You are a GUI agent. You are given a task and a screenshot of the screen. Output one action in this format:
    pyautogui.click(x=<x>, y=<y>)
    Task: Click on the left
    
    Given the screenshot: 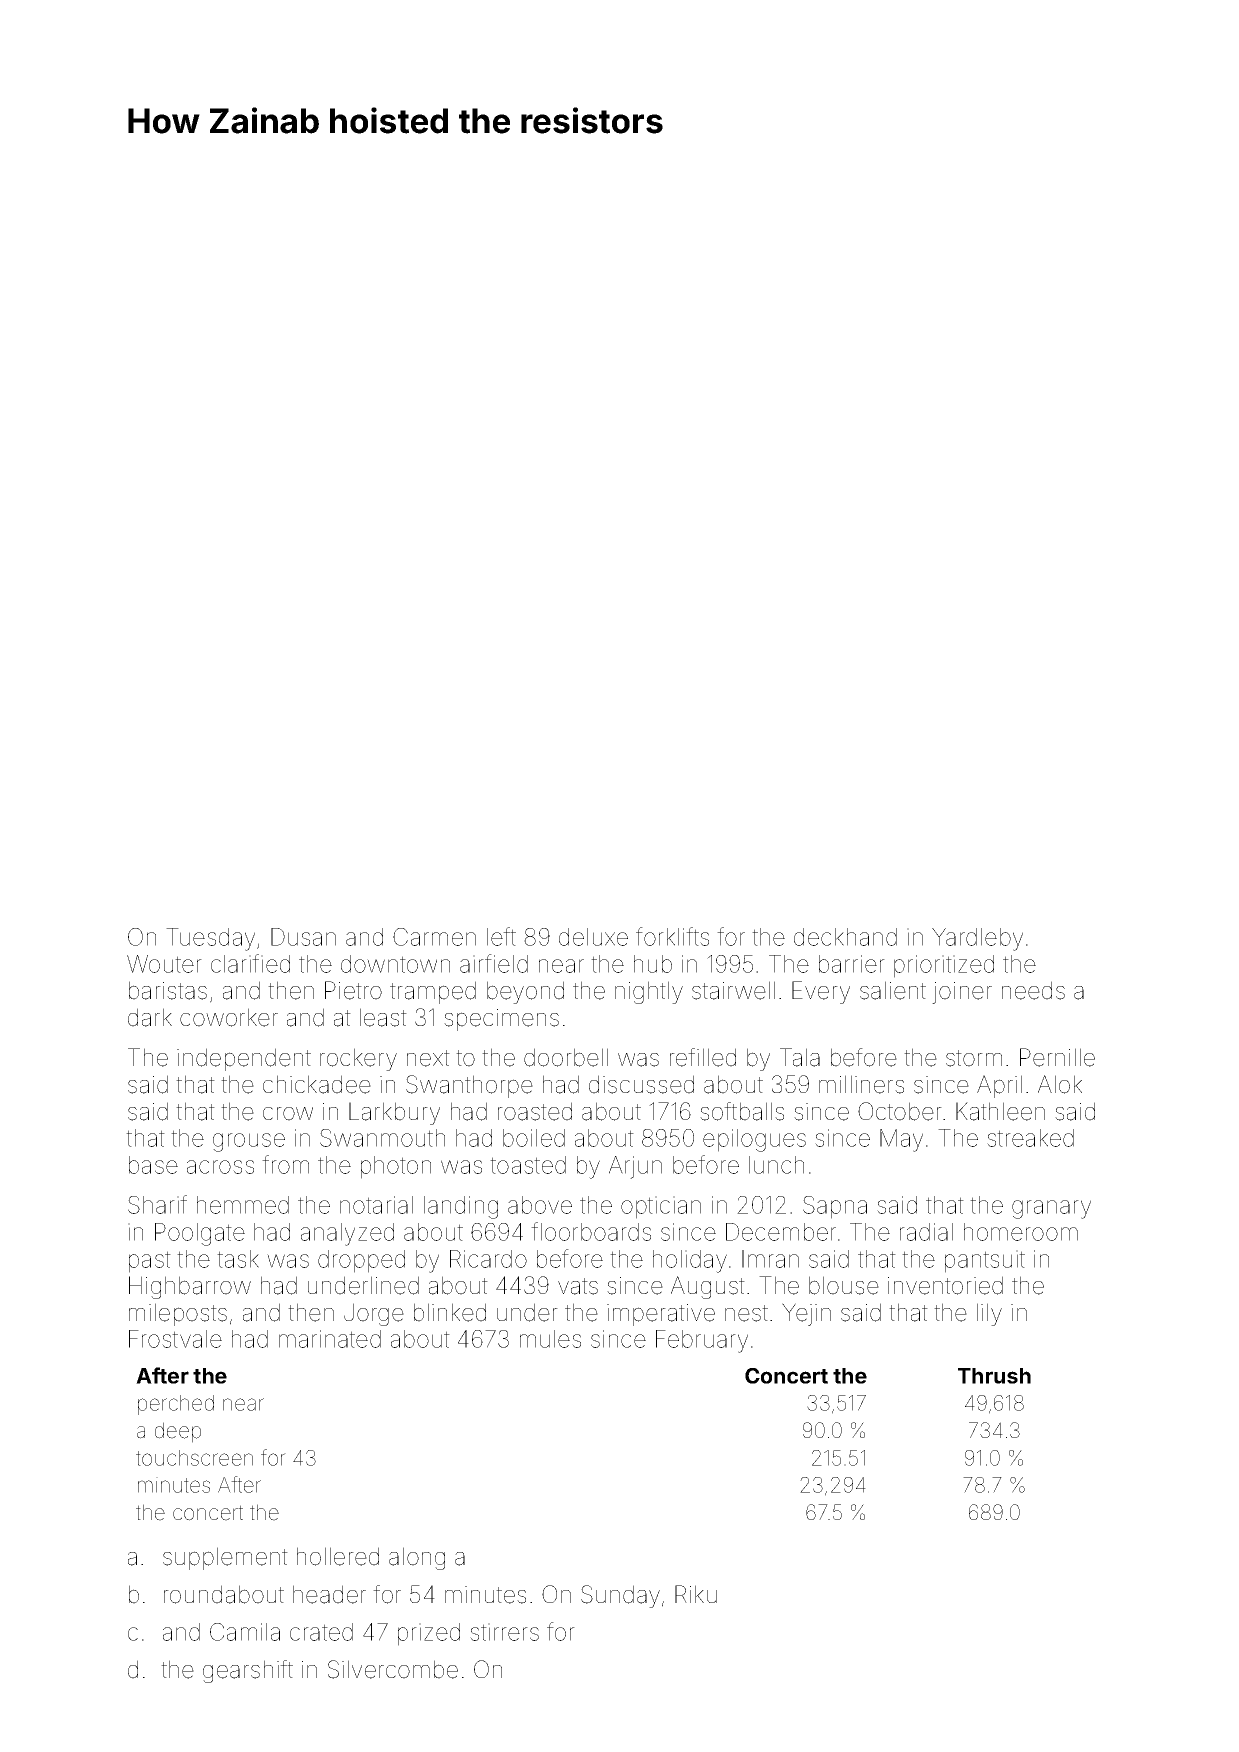 What is the action you would take?
    pyautogui.click(x=501, y=936)
